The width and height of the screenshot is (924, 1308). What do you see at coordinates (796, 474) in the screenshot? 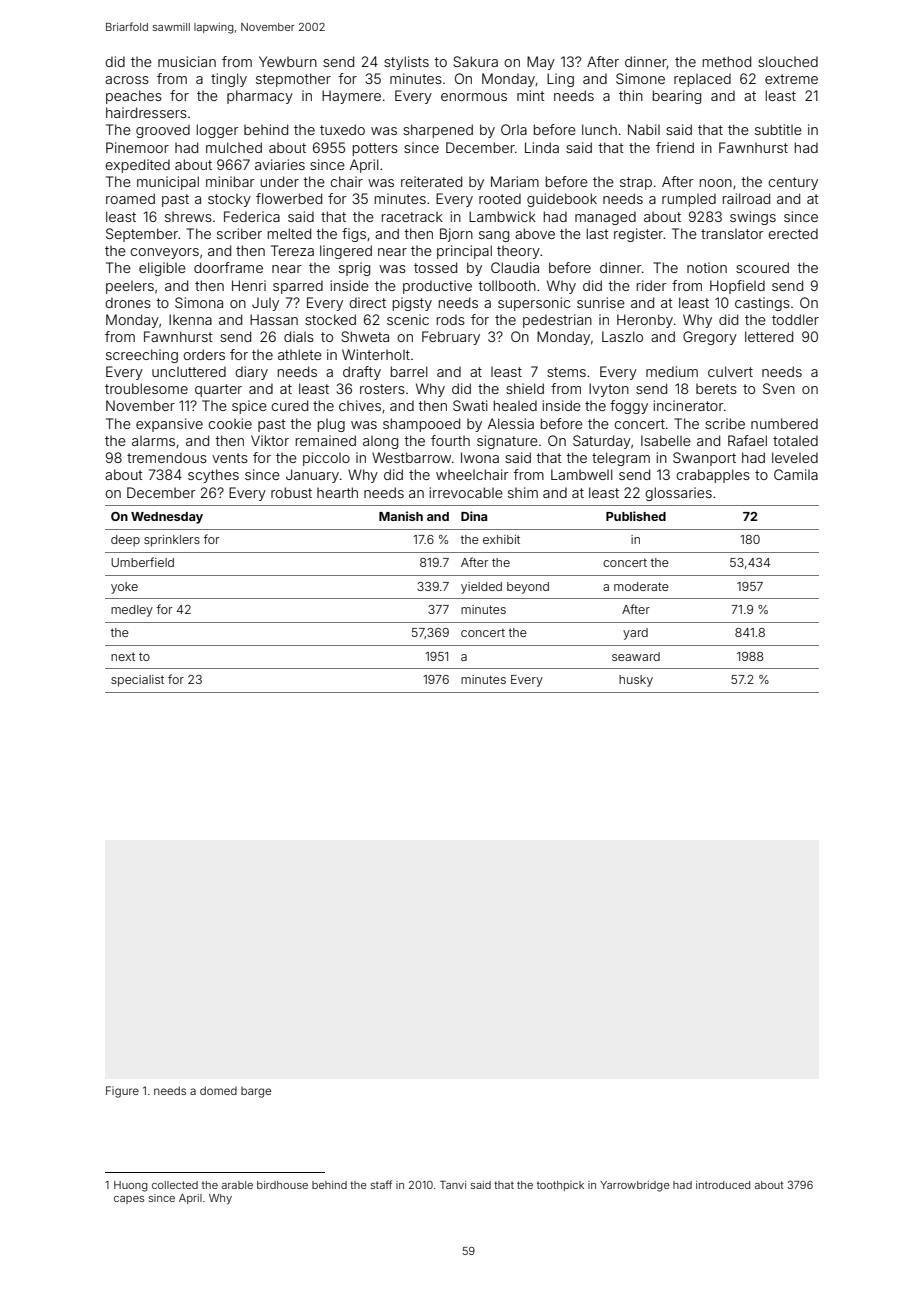
I see `Camila` at bounding box center [796, 474].
